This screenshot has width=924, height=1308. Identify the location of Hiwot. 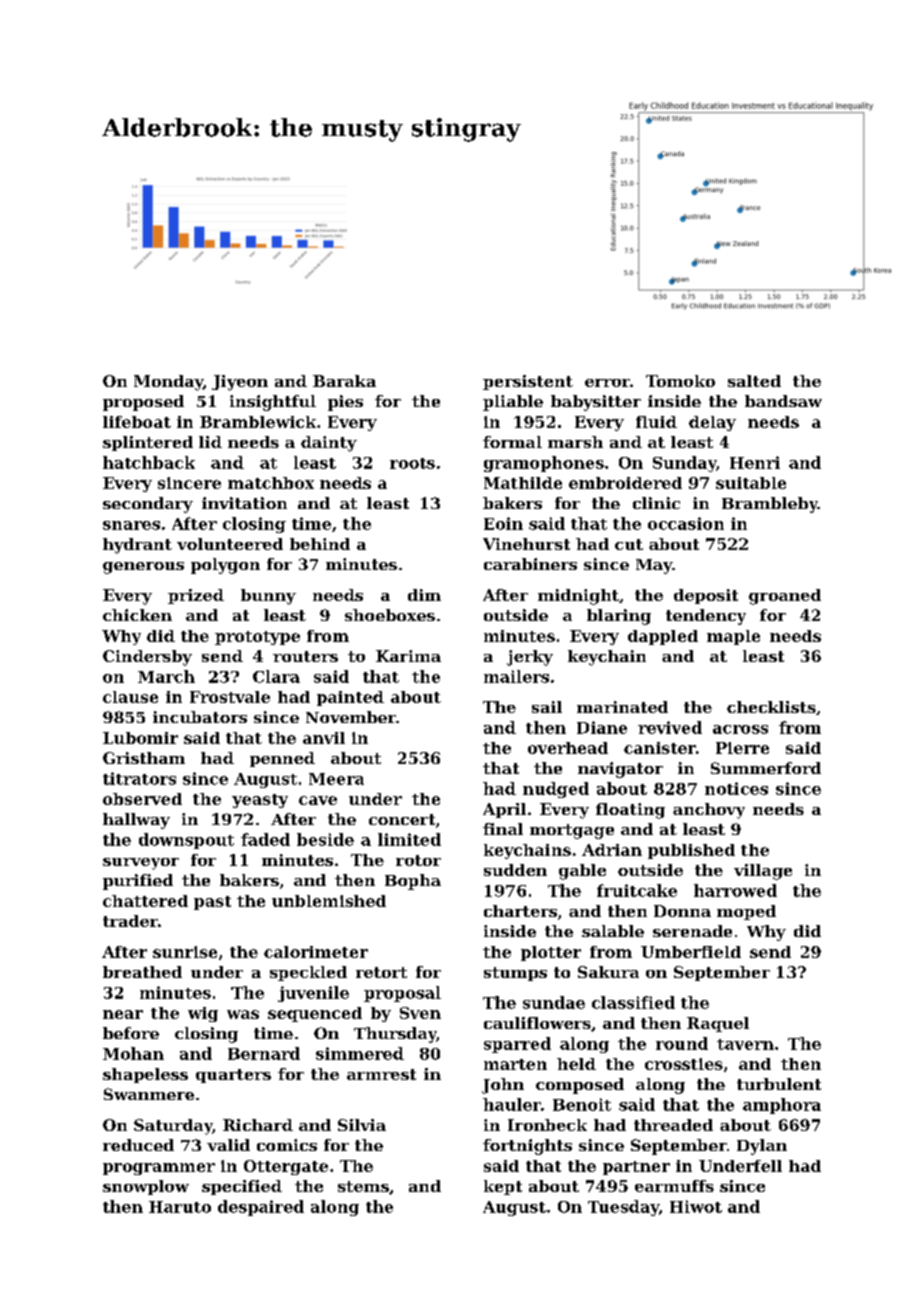
(696, 1206).
